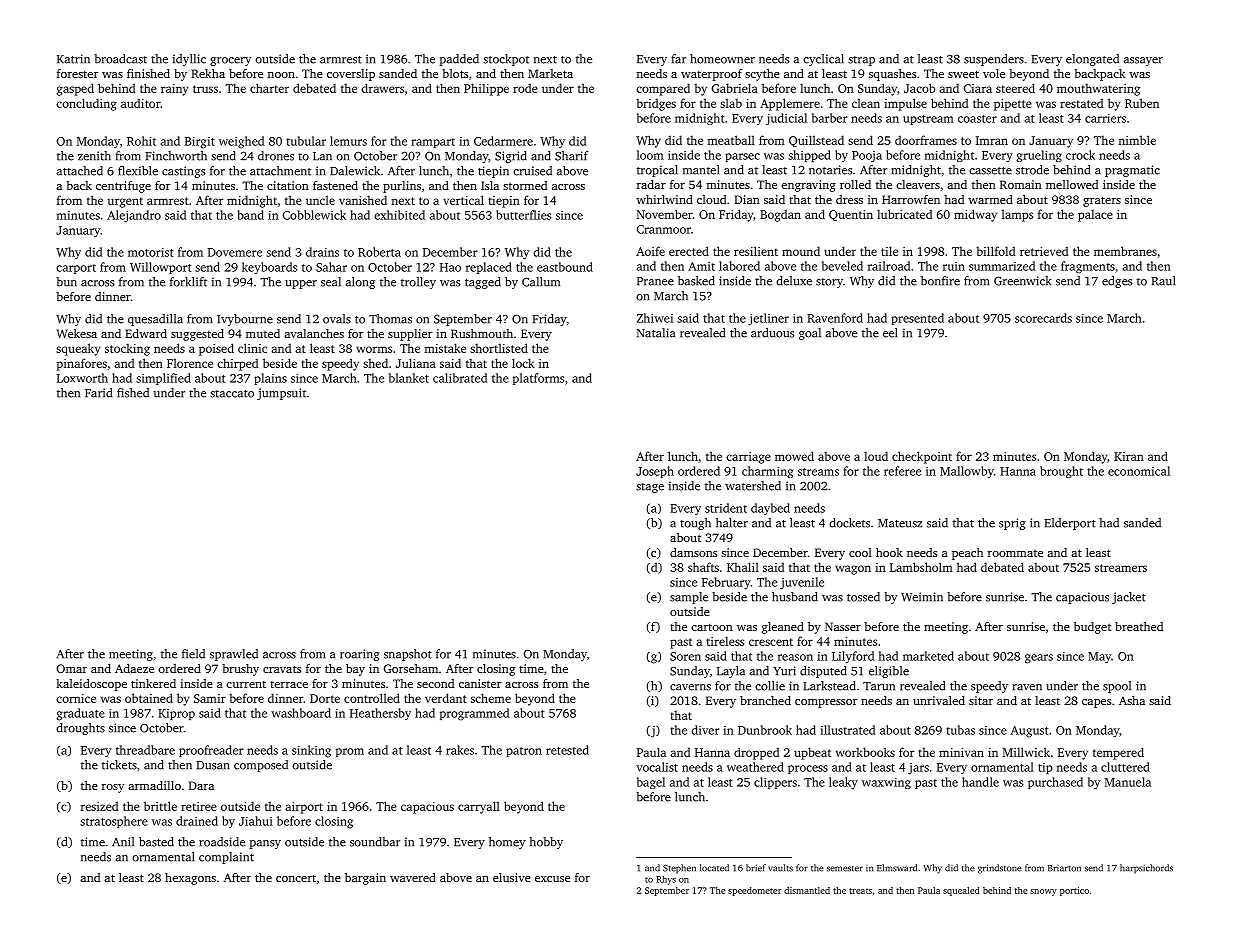 This screenshot has height=952, width=1233. What do you see at coordinates (350, 752) in the screenshot?
I see `prom` at bounding box center [350, 752].
